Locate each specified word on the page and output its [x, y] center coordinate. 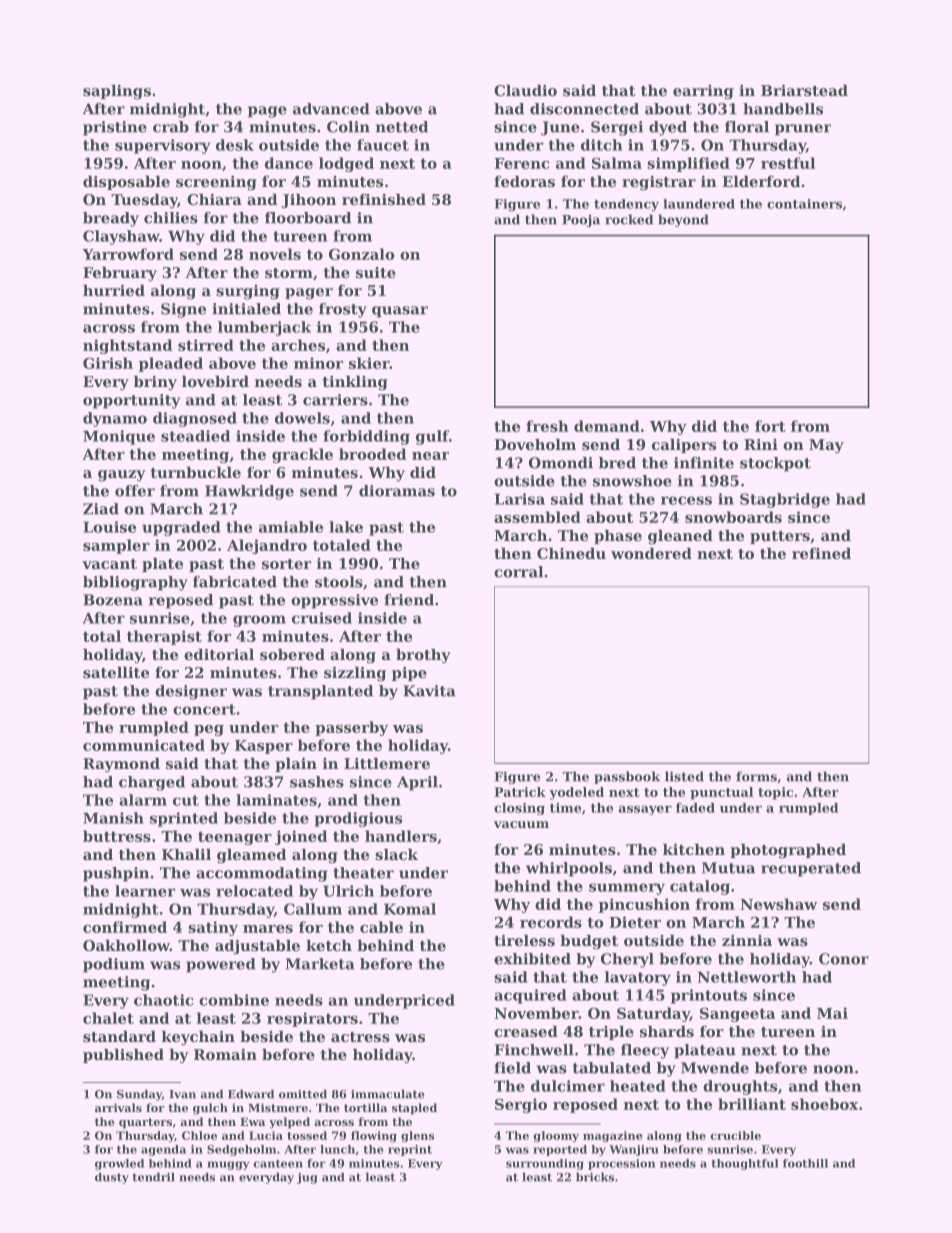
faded [695, 808]
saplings [117, 92]
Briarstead [804, 90]
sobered [292, 654]
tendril [153, 1177]
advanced [331, 109]
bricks [595, 1177]
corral [518, 572]
